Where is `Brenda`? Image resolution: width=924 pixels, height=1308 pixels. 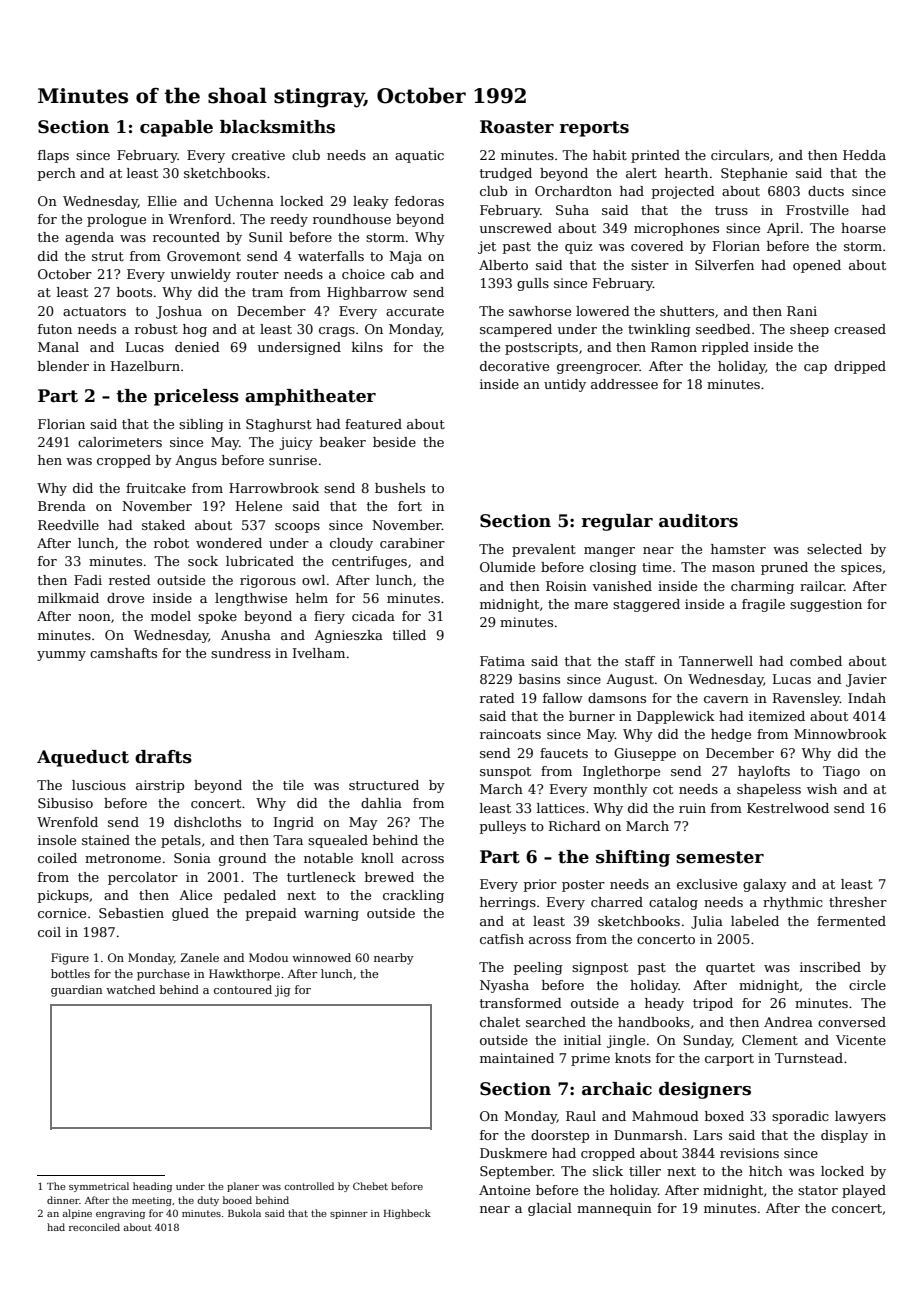
Brenda is located at coordinates (62, 506).
